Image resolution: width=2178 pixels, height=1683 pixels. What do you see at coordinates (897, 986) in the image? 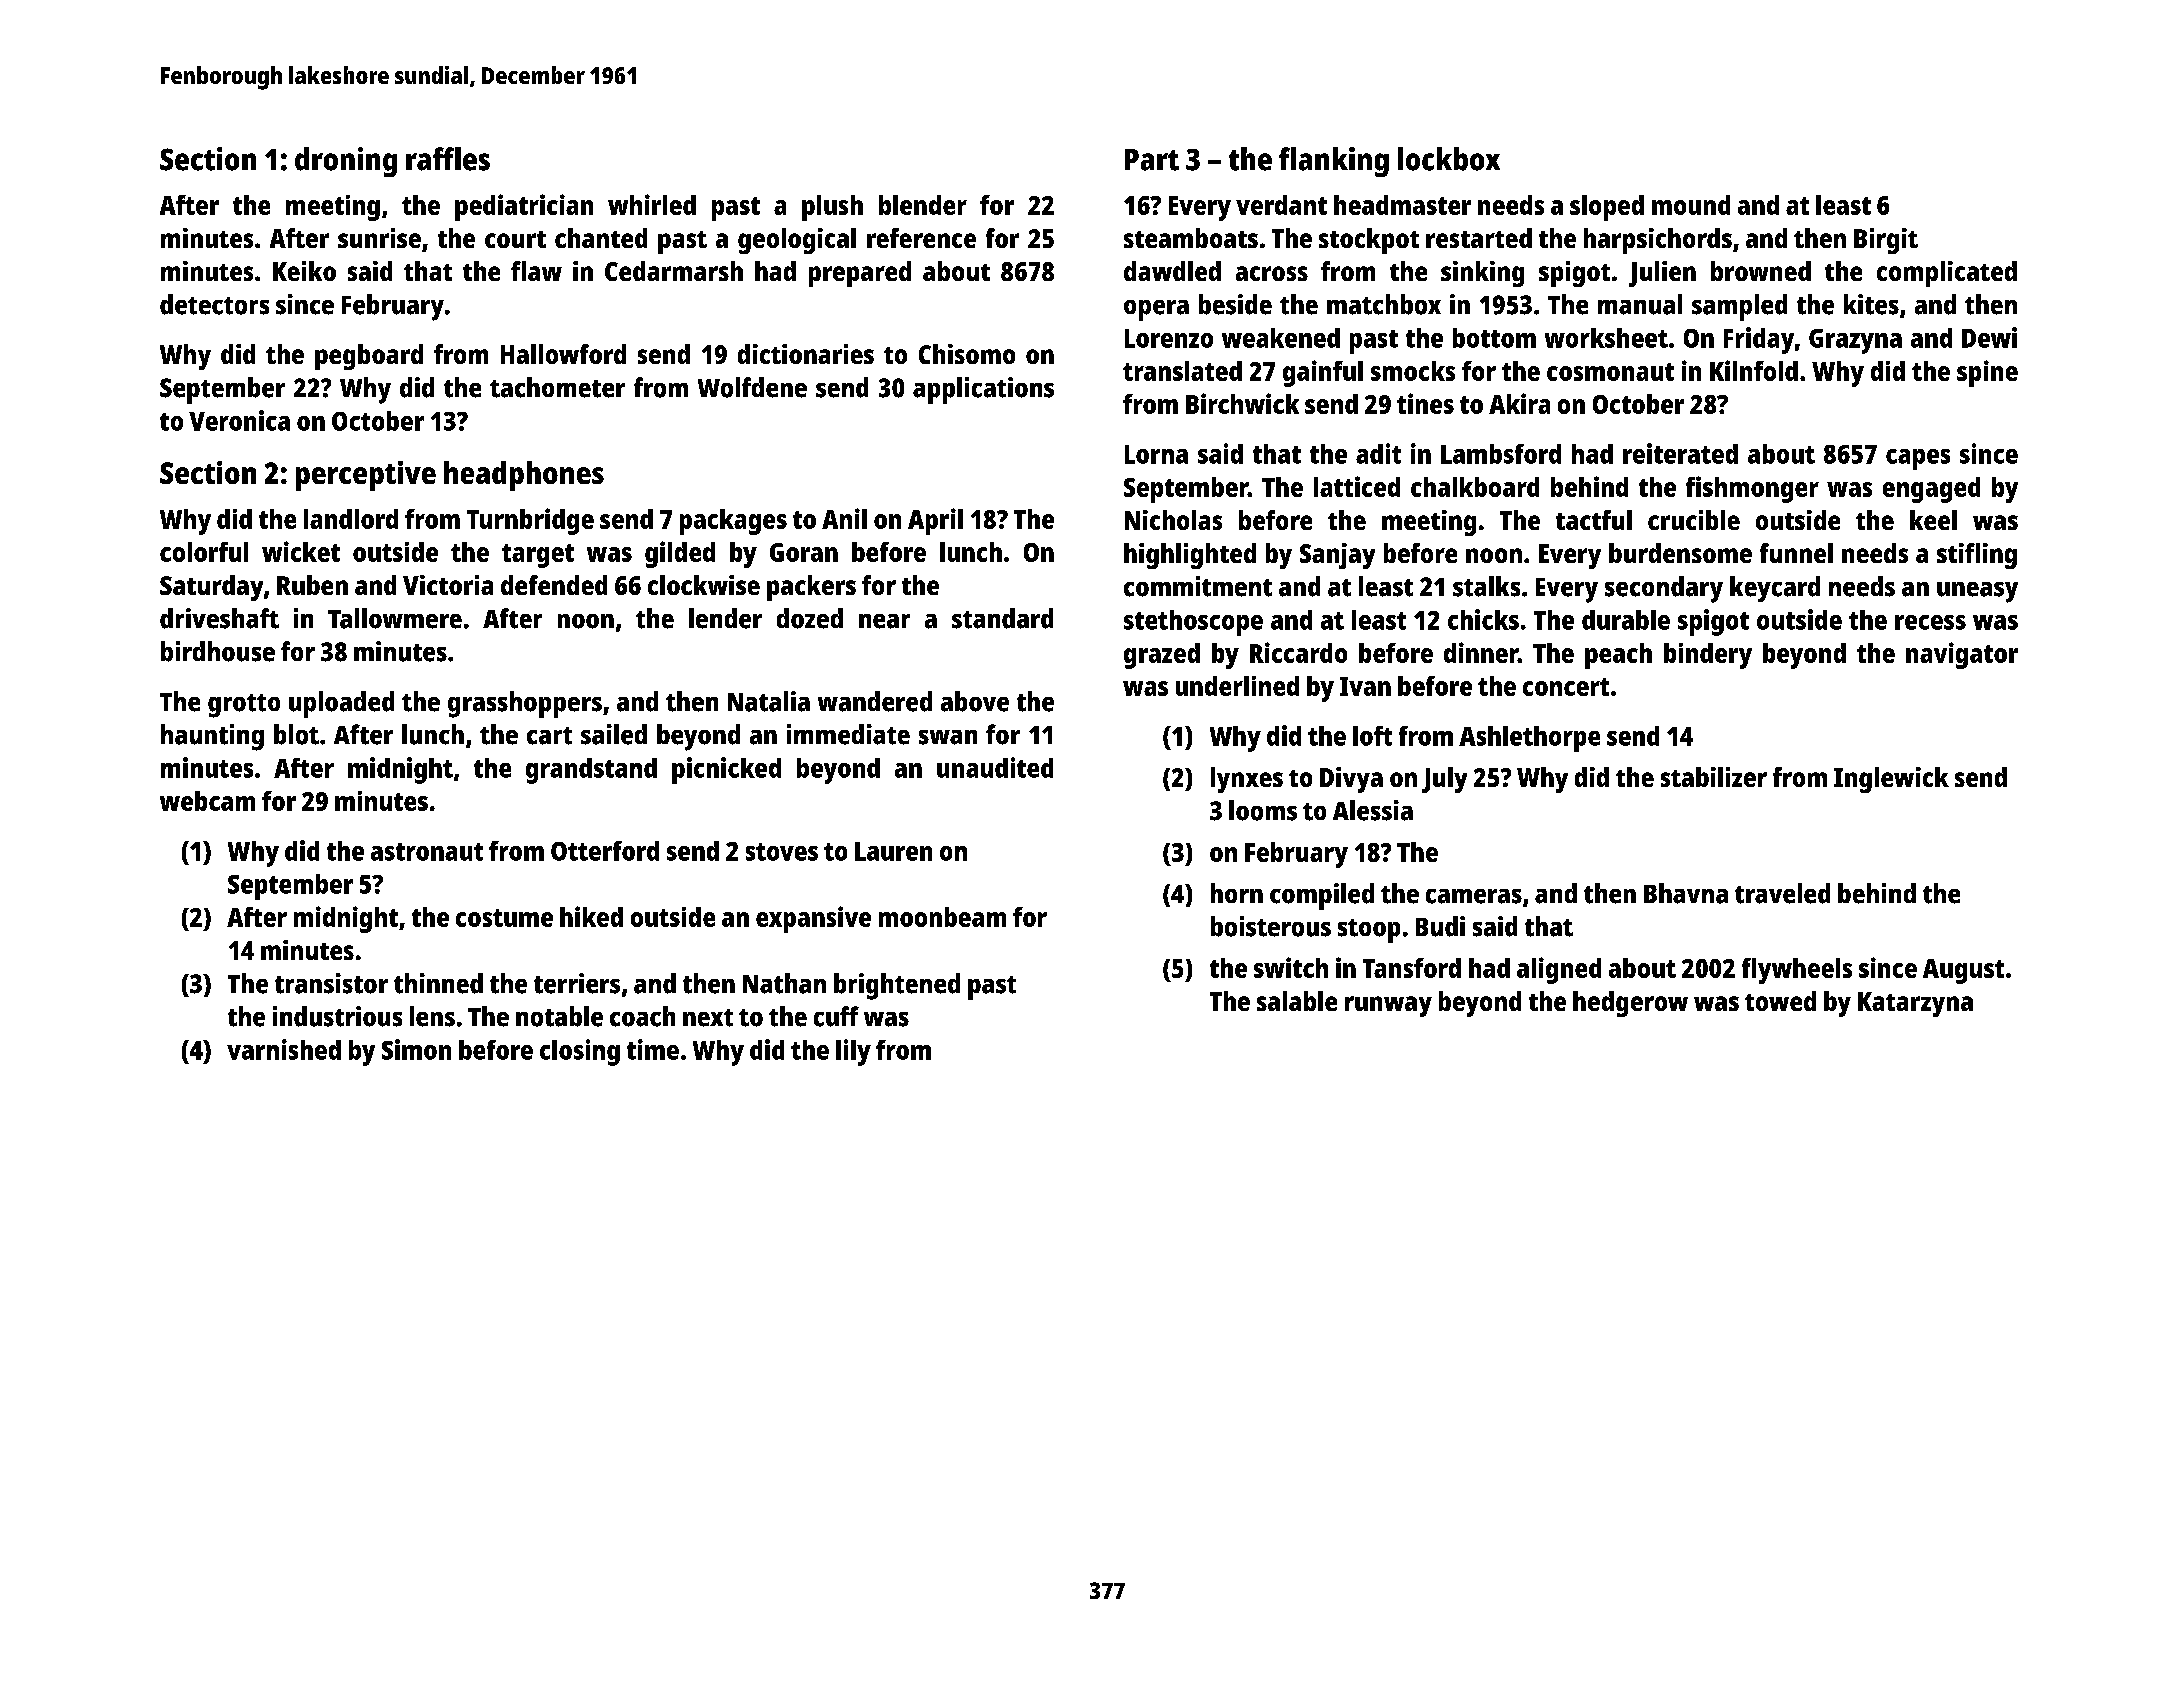
I see `brightened` at bounding box center [897, 986].
